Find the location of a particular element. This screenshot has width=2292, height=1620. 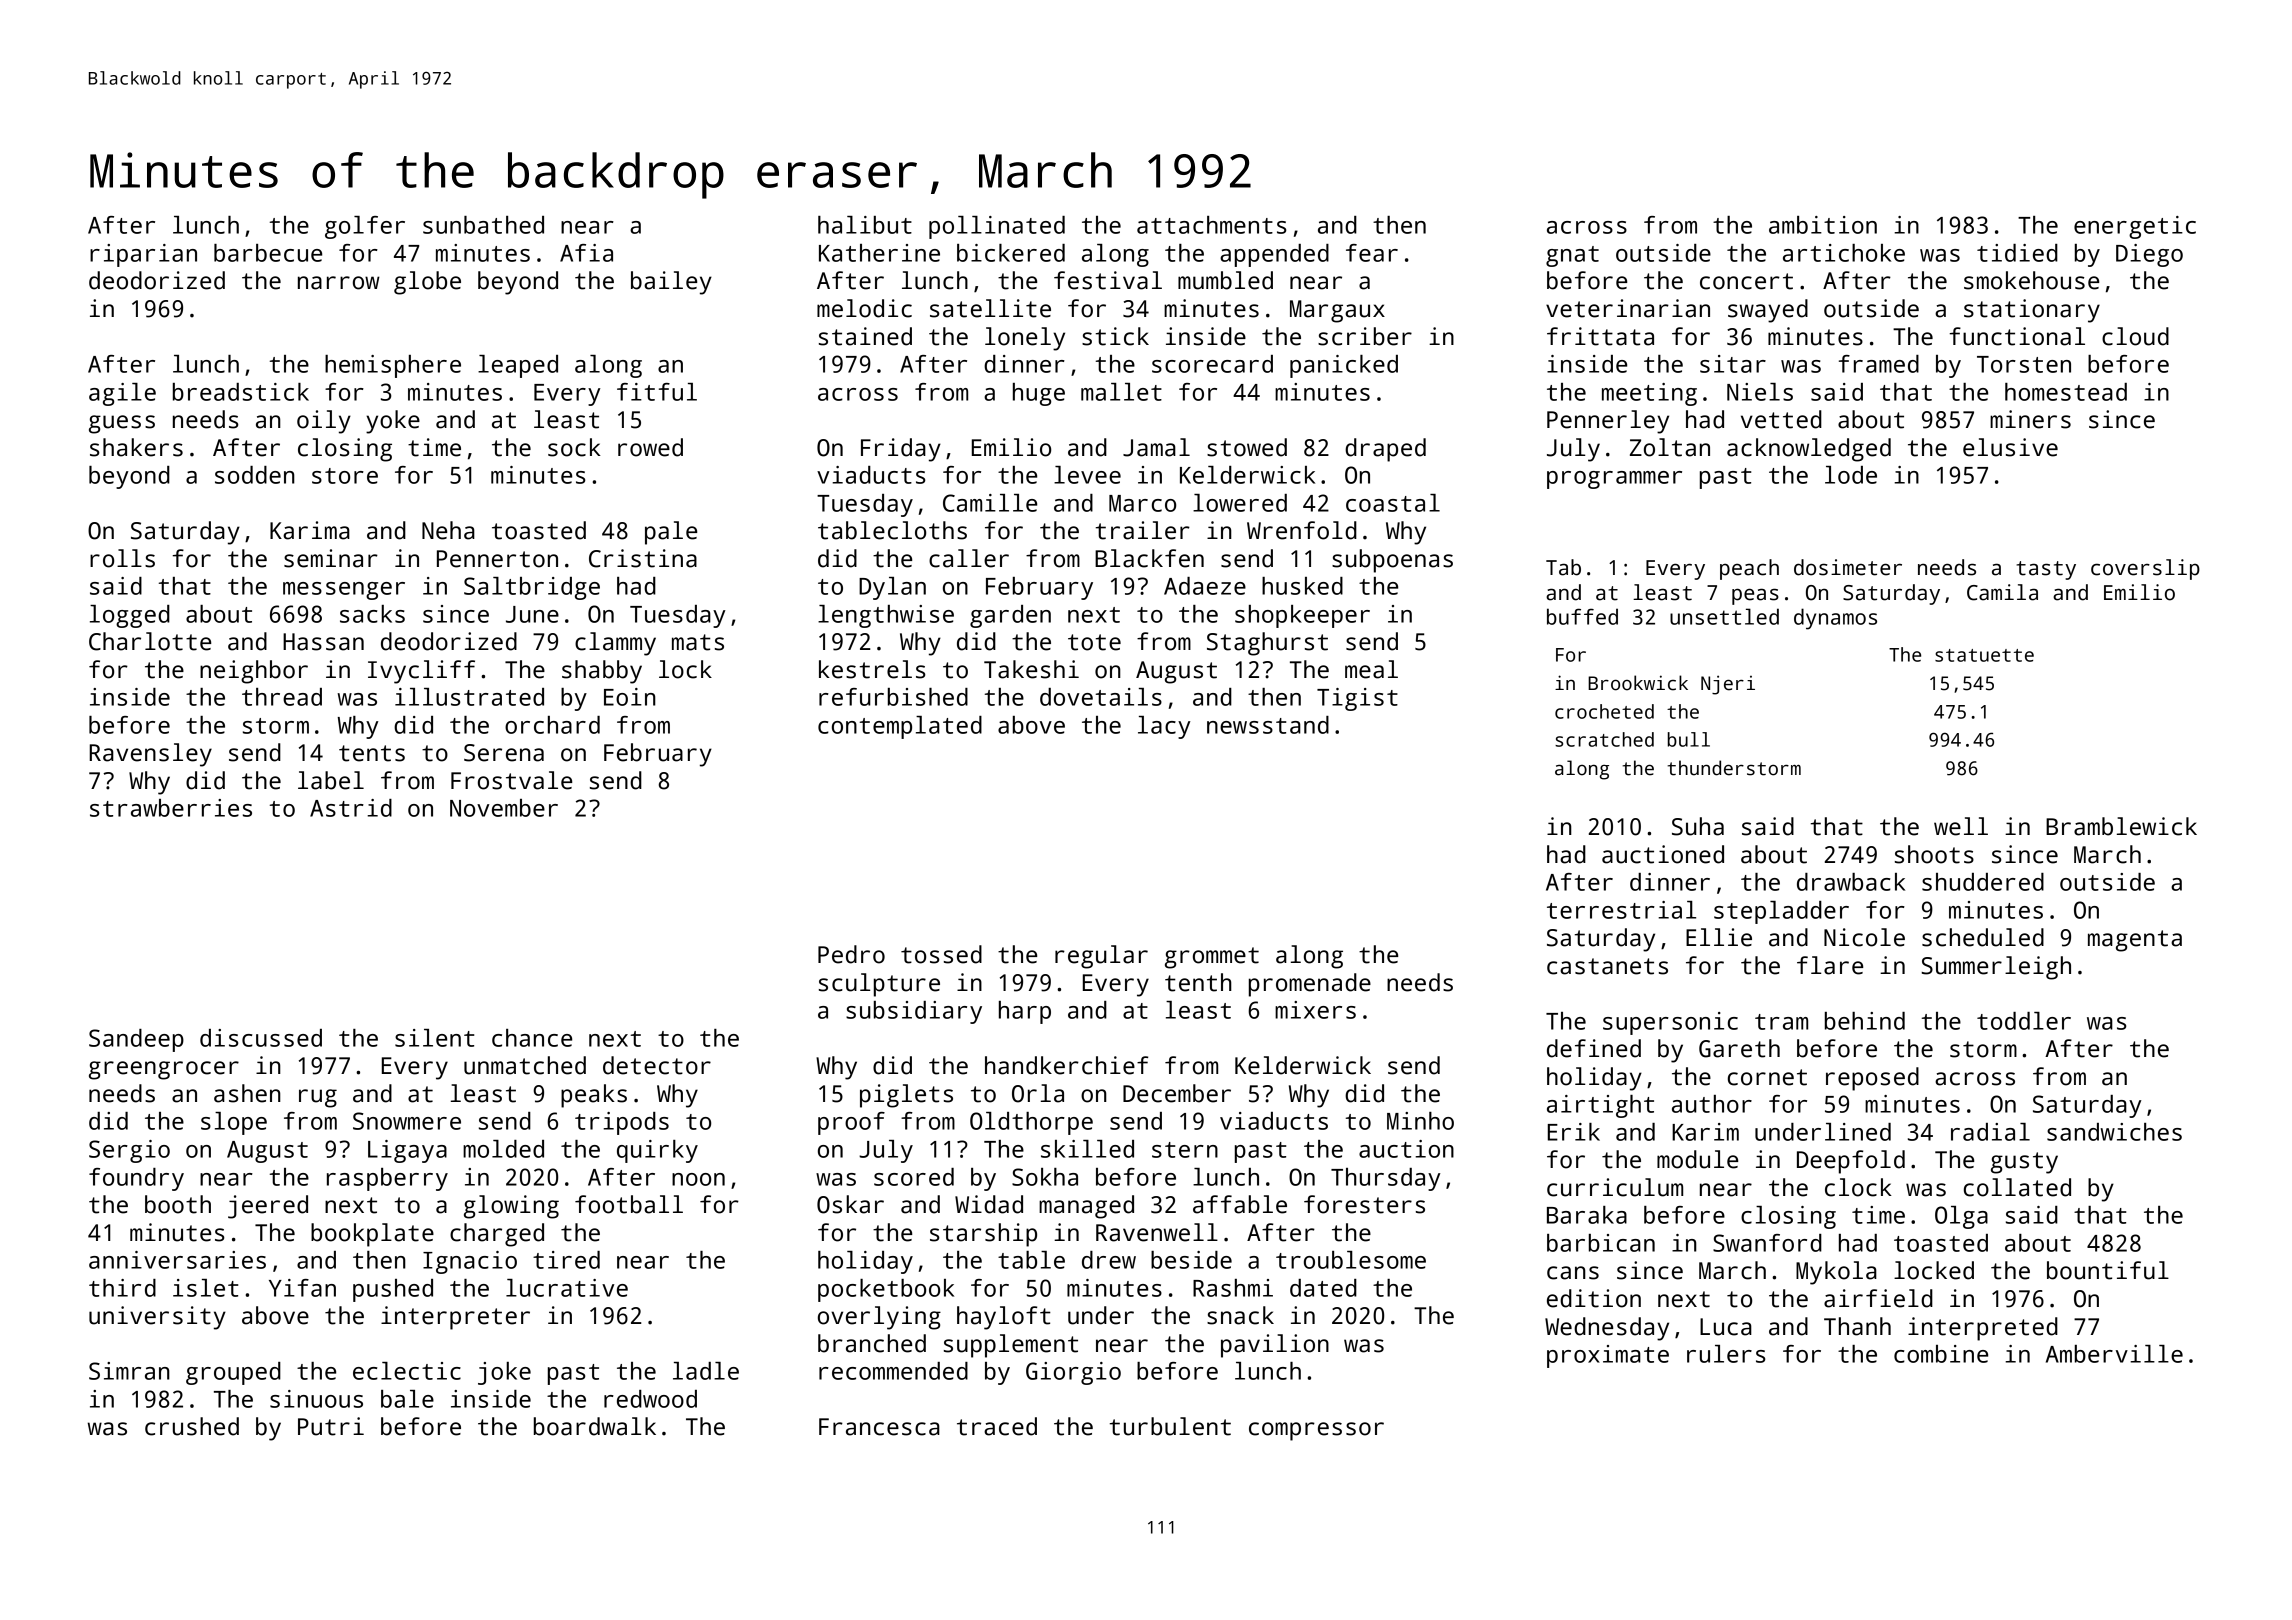

Friday is located at coordinates (901, 450).
